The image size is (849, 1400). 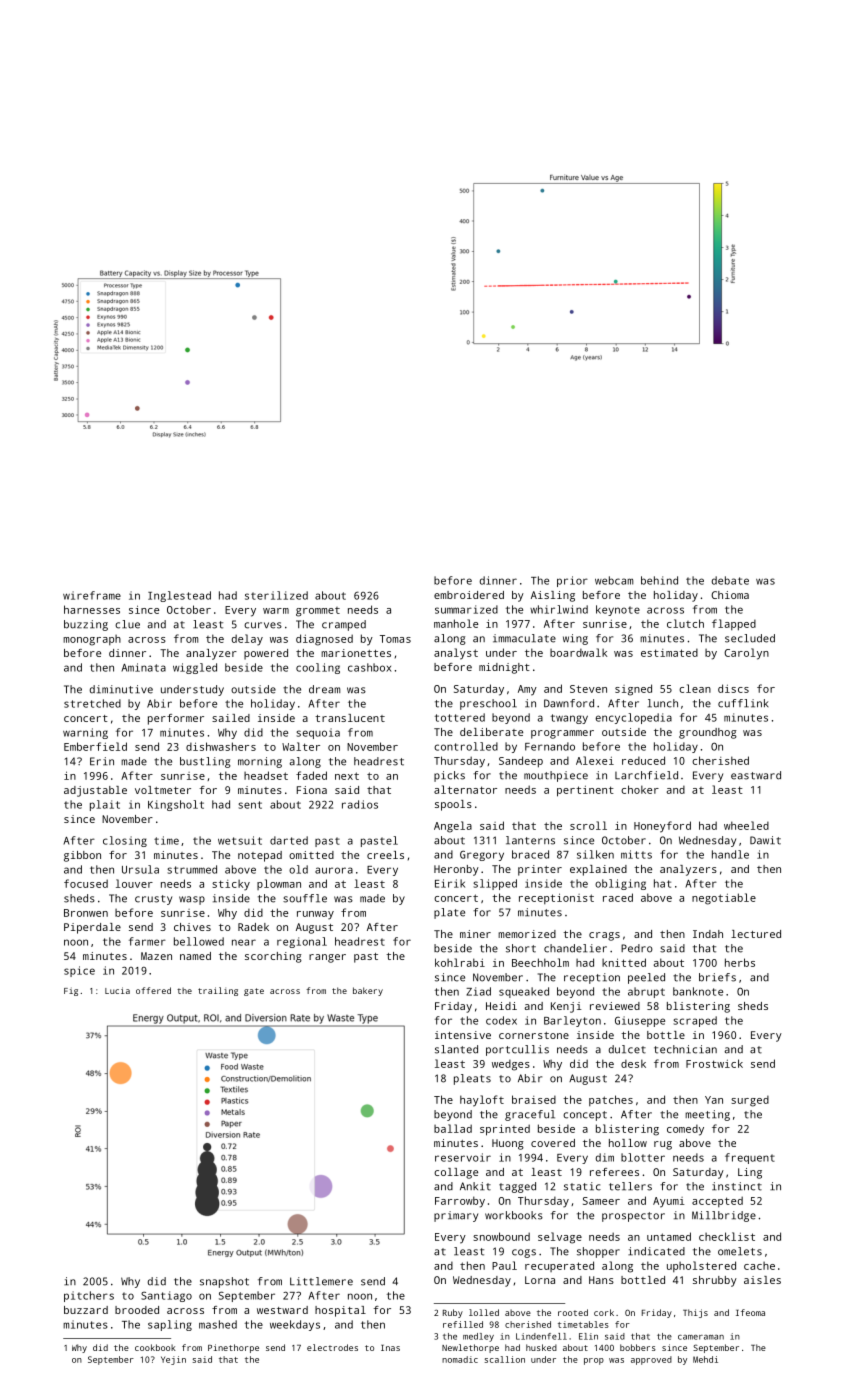 I want to click on collage, so click(x=456, y=1173).
